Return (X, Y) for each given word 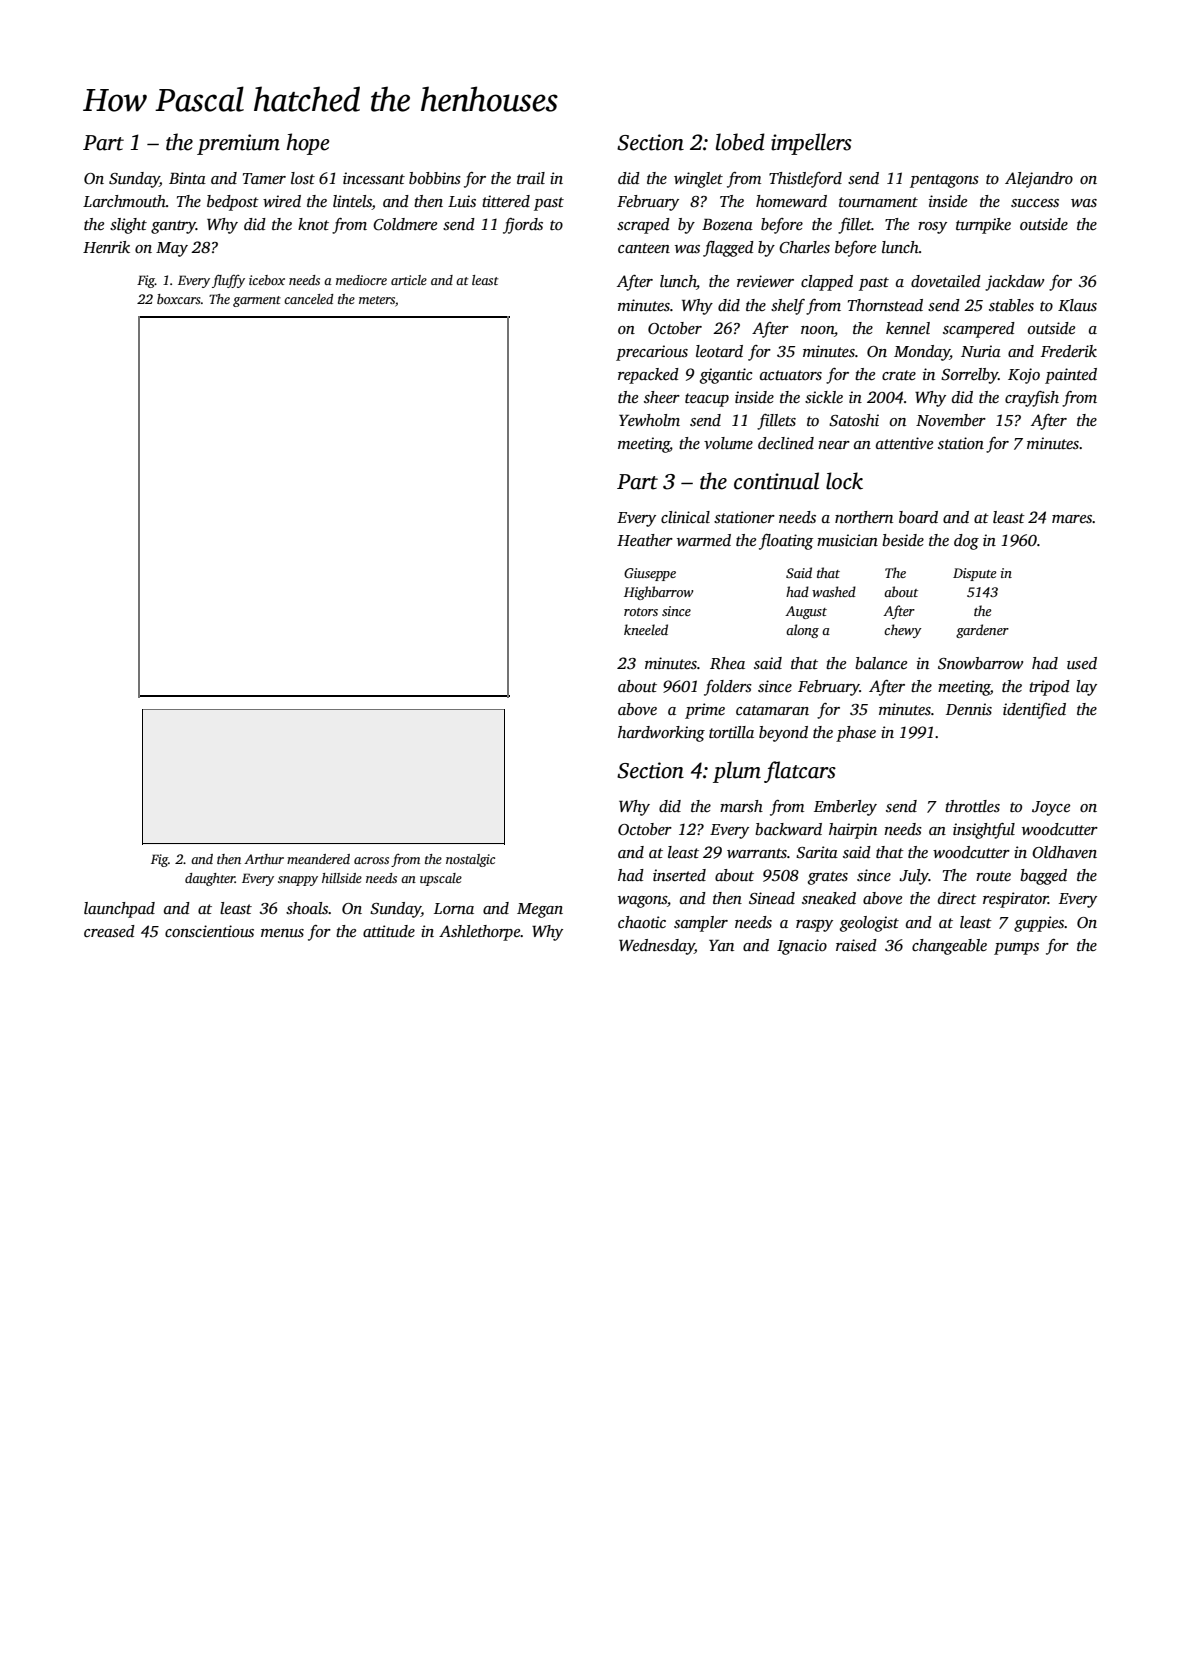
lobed (740, 142)
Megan (540, 910)
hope (308, 144)
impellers (811, 144)
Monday (922, 353)
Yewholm (649, 420)
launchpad (119, 910)
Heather (645, 540)
